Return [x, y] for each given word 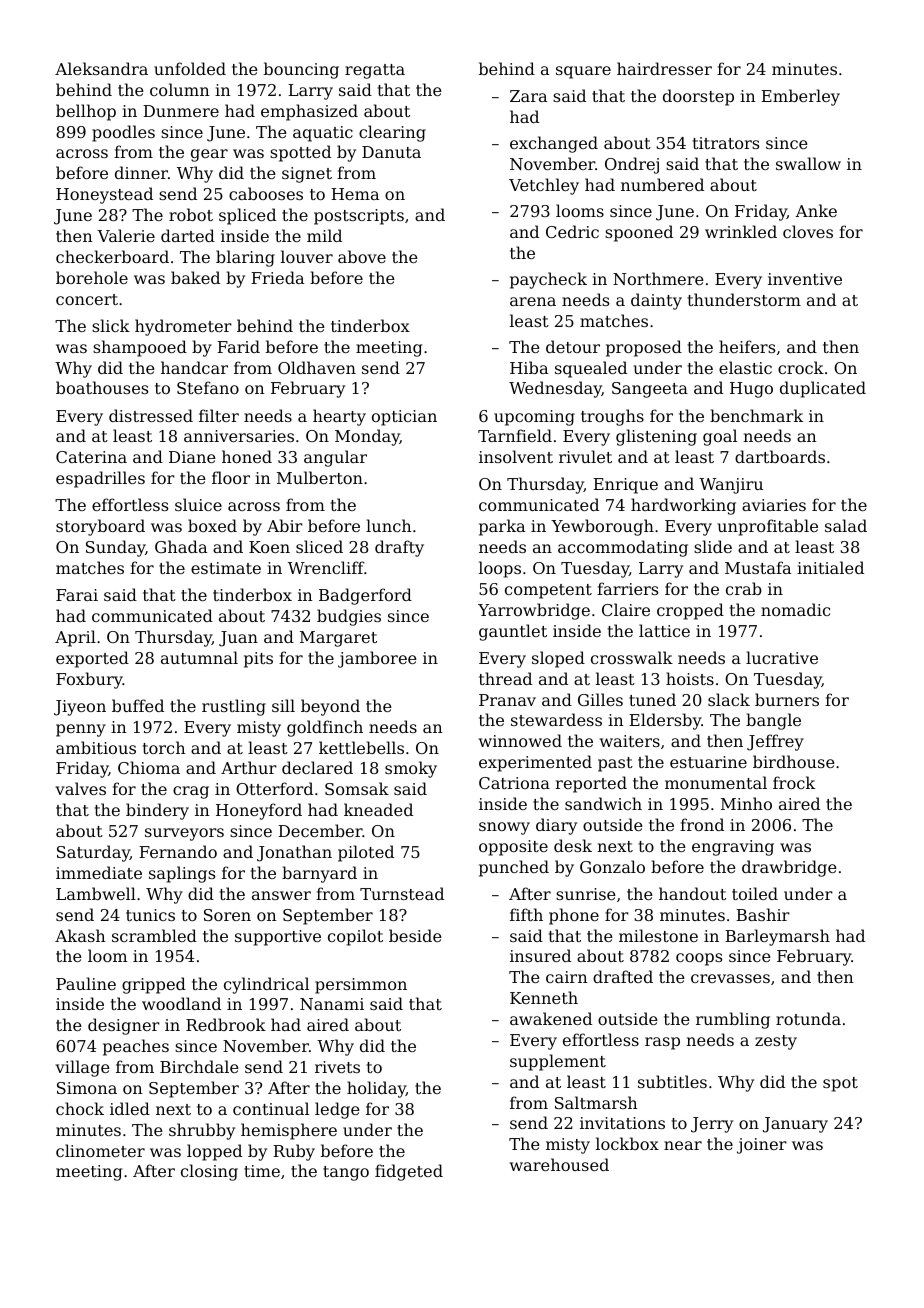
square [583, 72]
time [262, 1171]
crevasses [730, 978]
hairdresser [664, 68]
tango [346, 1173]
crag [191, 792]
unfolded [190, 68]
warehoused [559, 1164]
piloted [366, 853]
